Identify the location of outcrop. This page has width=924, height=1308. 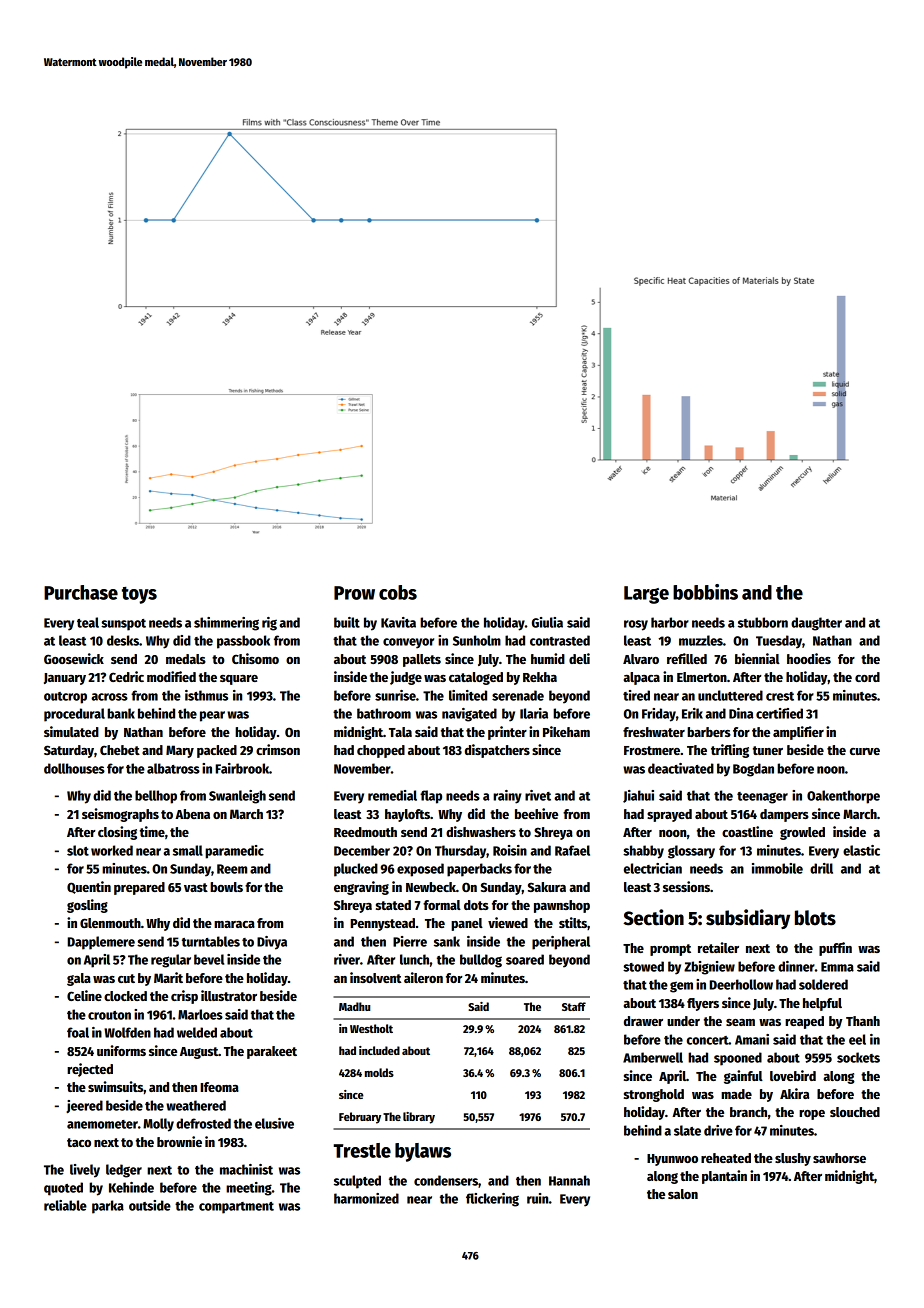
(65, 698).
